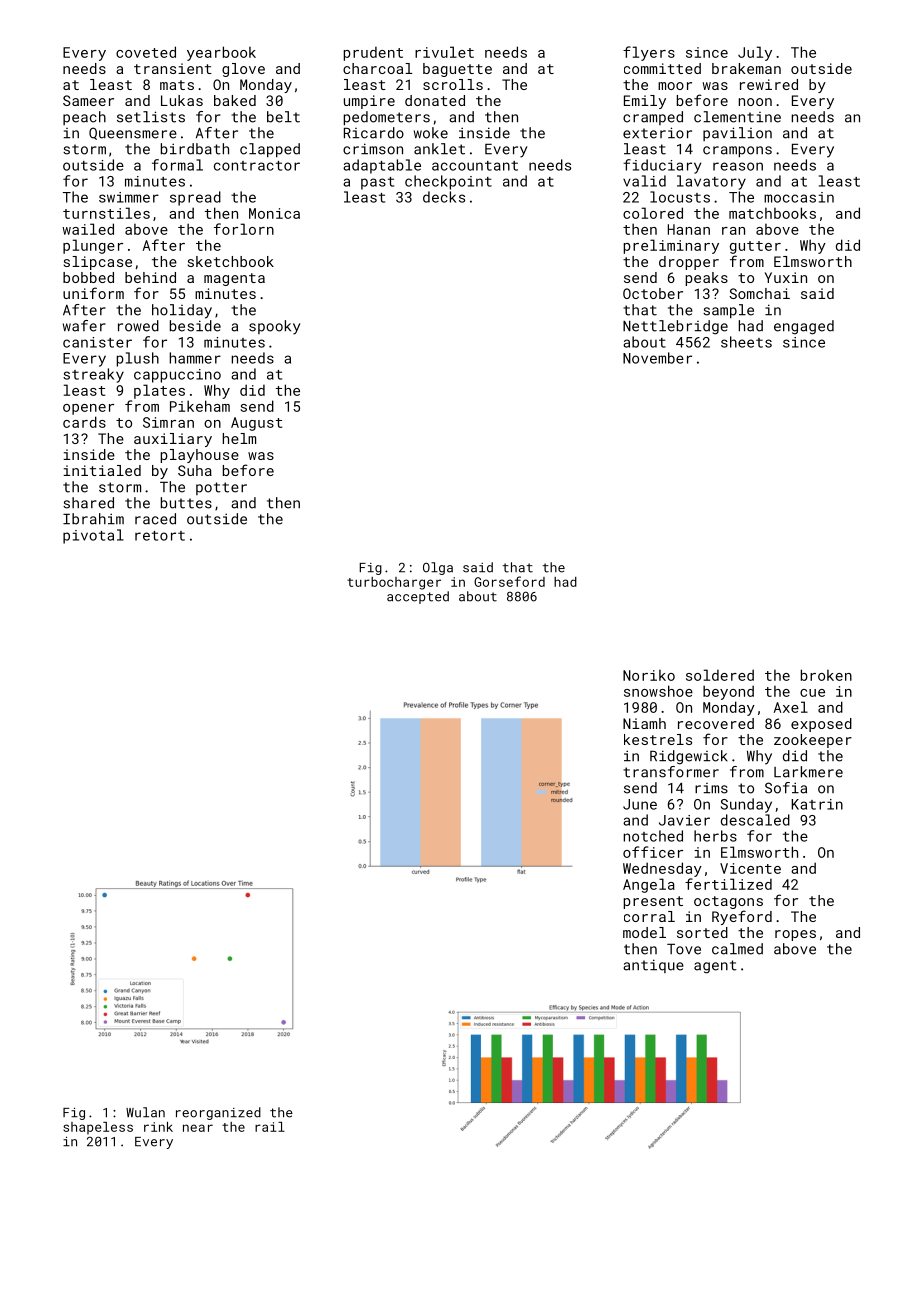  I want to click on baguette, so click(457, 70).
